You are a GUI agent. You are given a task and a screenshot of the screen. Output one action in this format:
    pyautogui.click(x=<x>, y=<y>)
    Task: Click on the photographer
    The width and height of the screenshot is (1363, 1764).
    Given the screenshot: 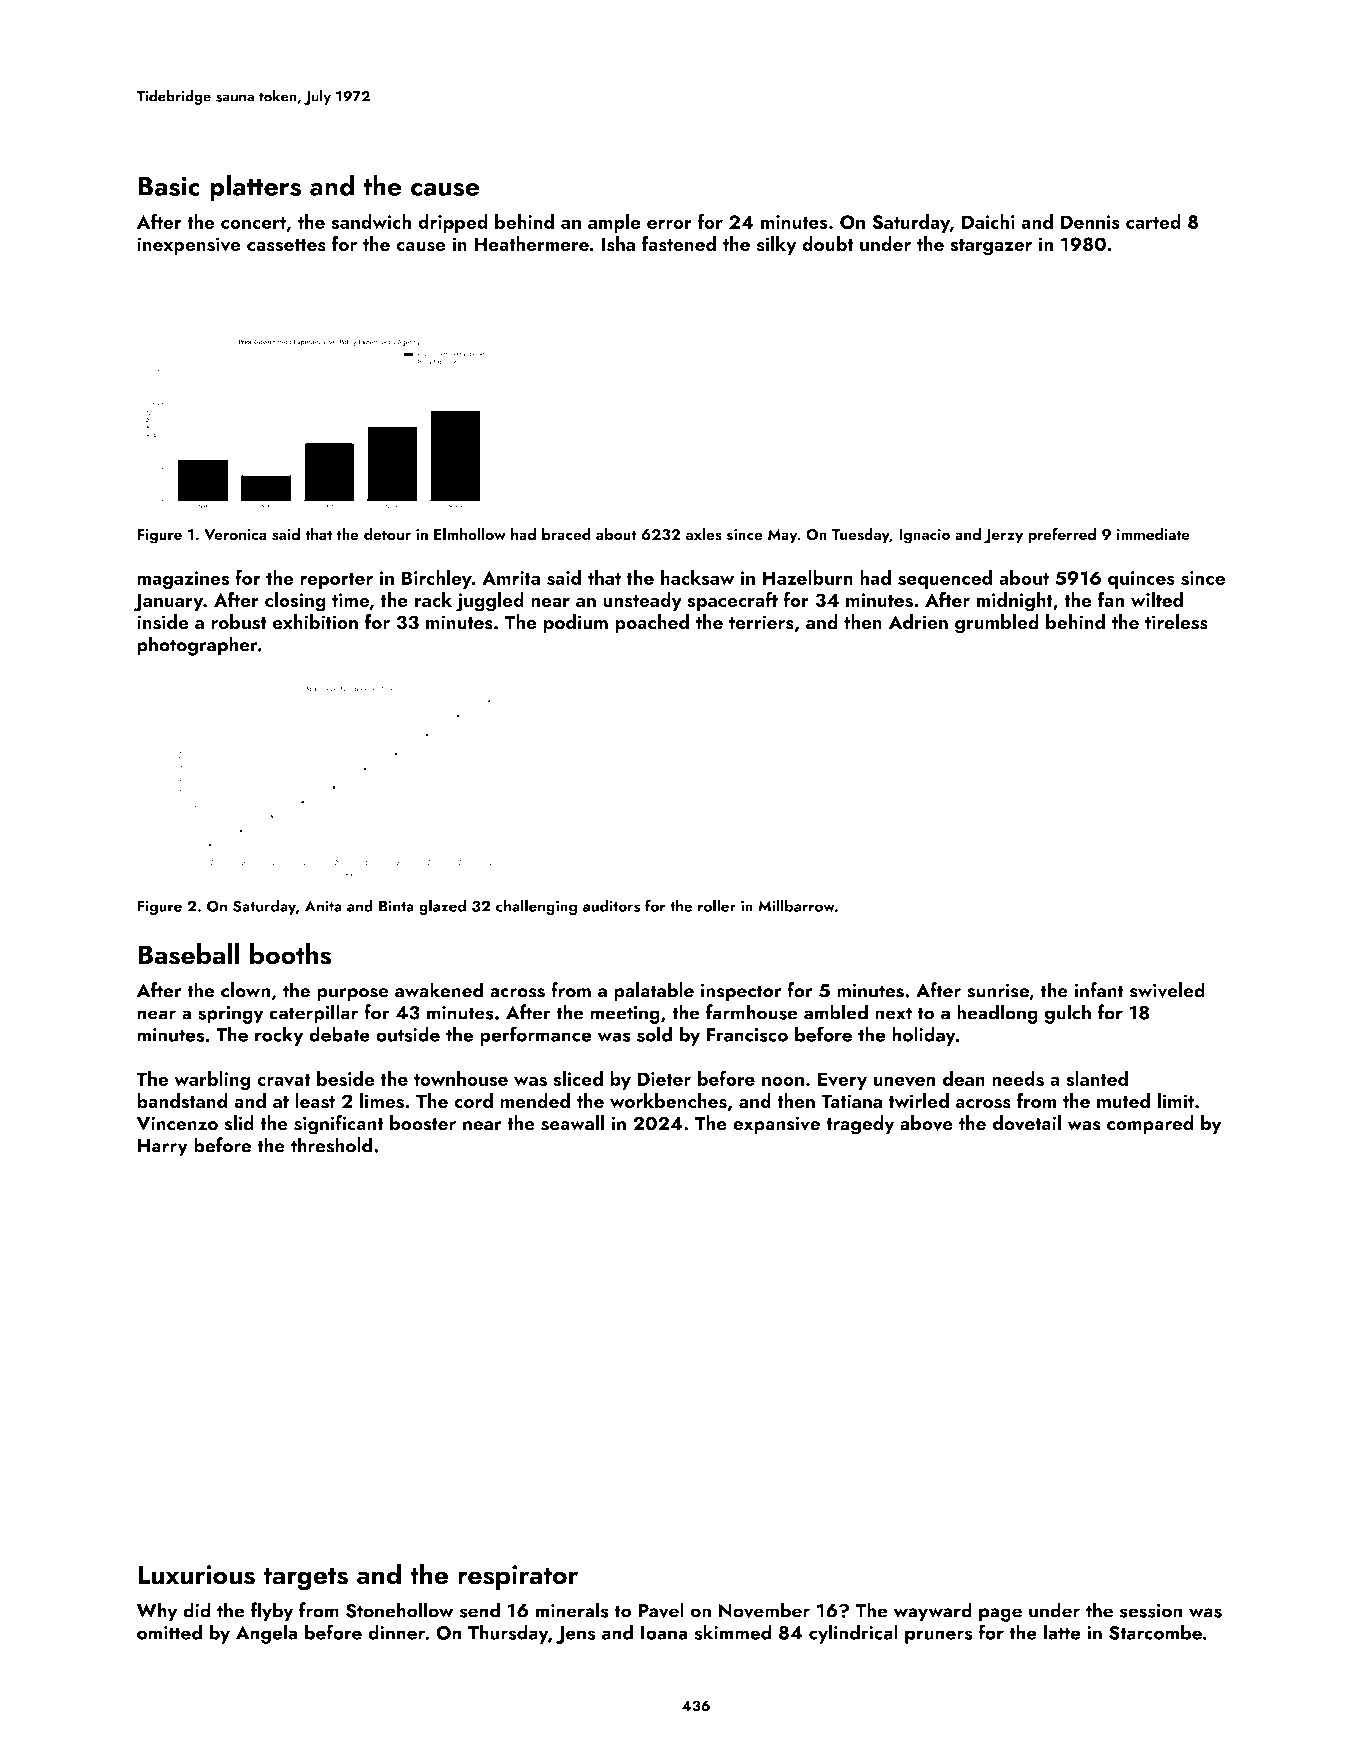 What is the action you would take?
    pyautogui.click(x=197, y=646)
